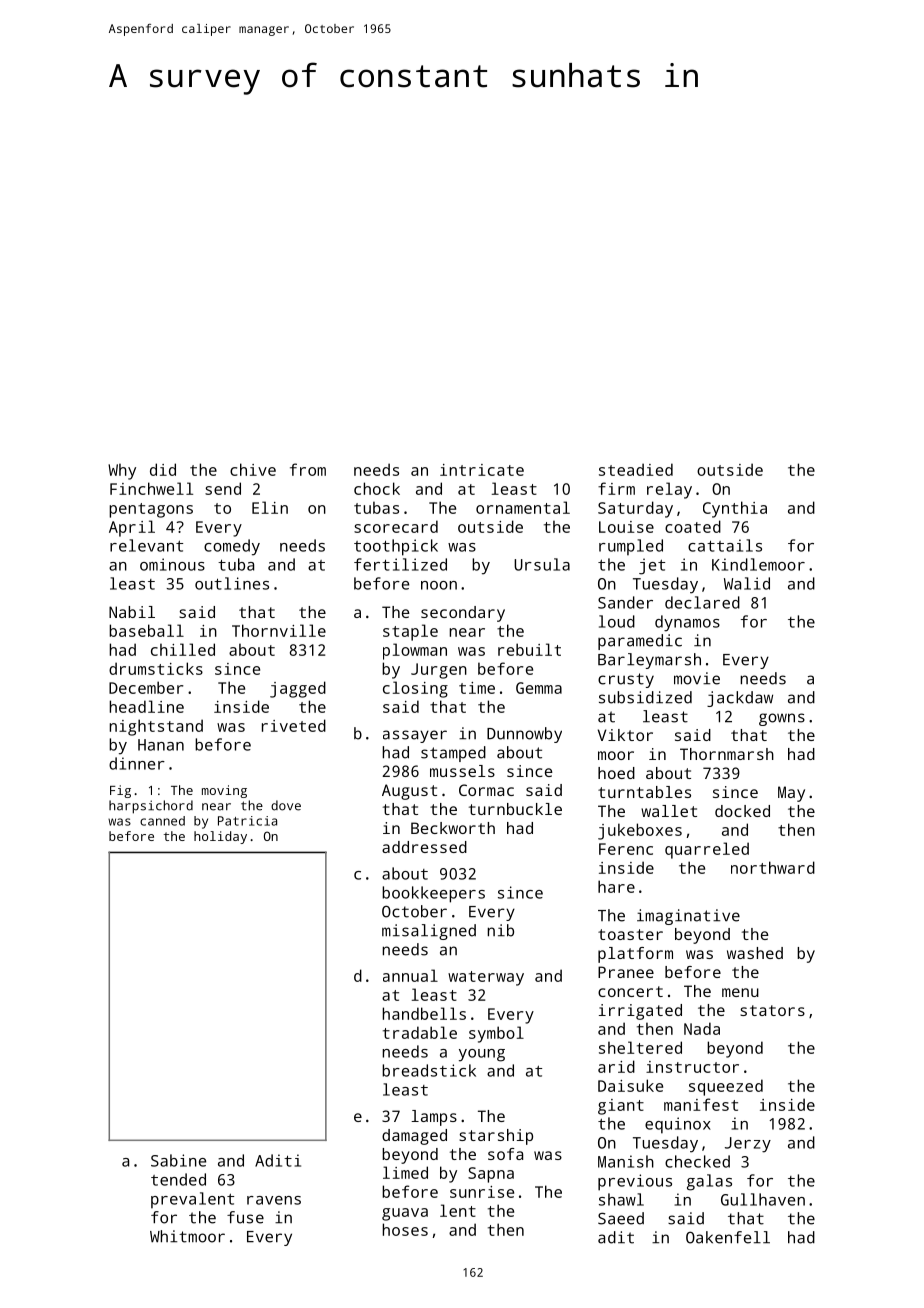 Image resolution: width=924 pixels, height=1308 pixels. I want to click on steadied, so click(636, 469).
